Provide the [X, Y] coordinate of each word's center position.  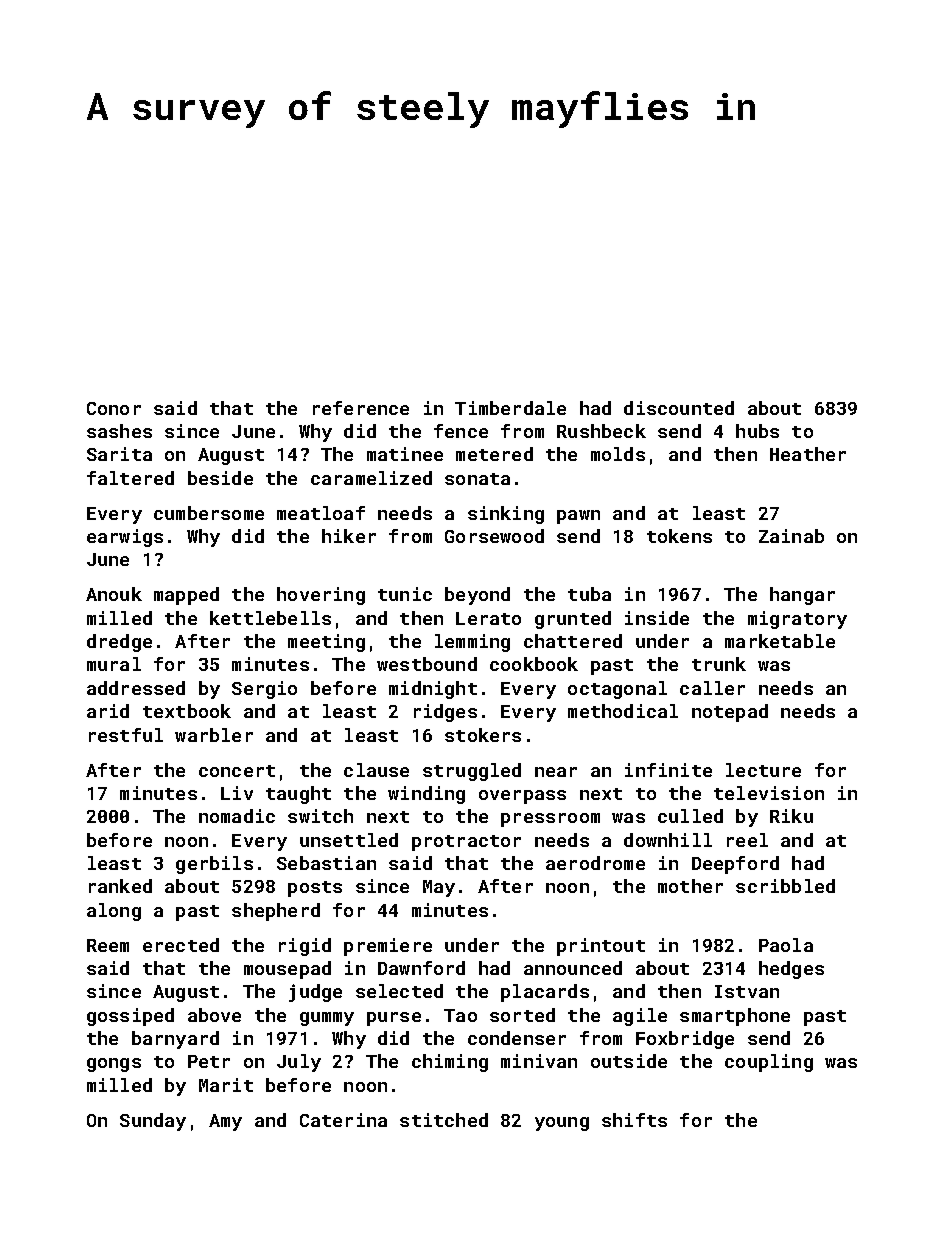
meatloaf [321, 513]
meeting [326, 643]
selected [399, 991]
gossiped [130, 1017]
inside [657, 618]
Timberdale [510, 408]
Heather [808, 454]
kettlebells [270, 618]
